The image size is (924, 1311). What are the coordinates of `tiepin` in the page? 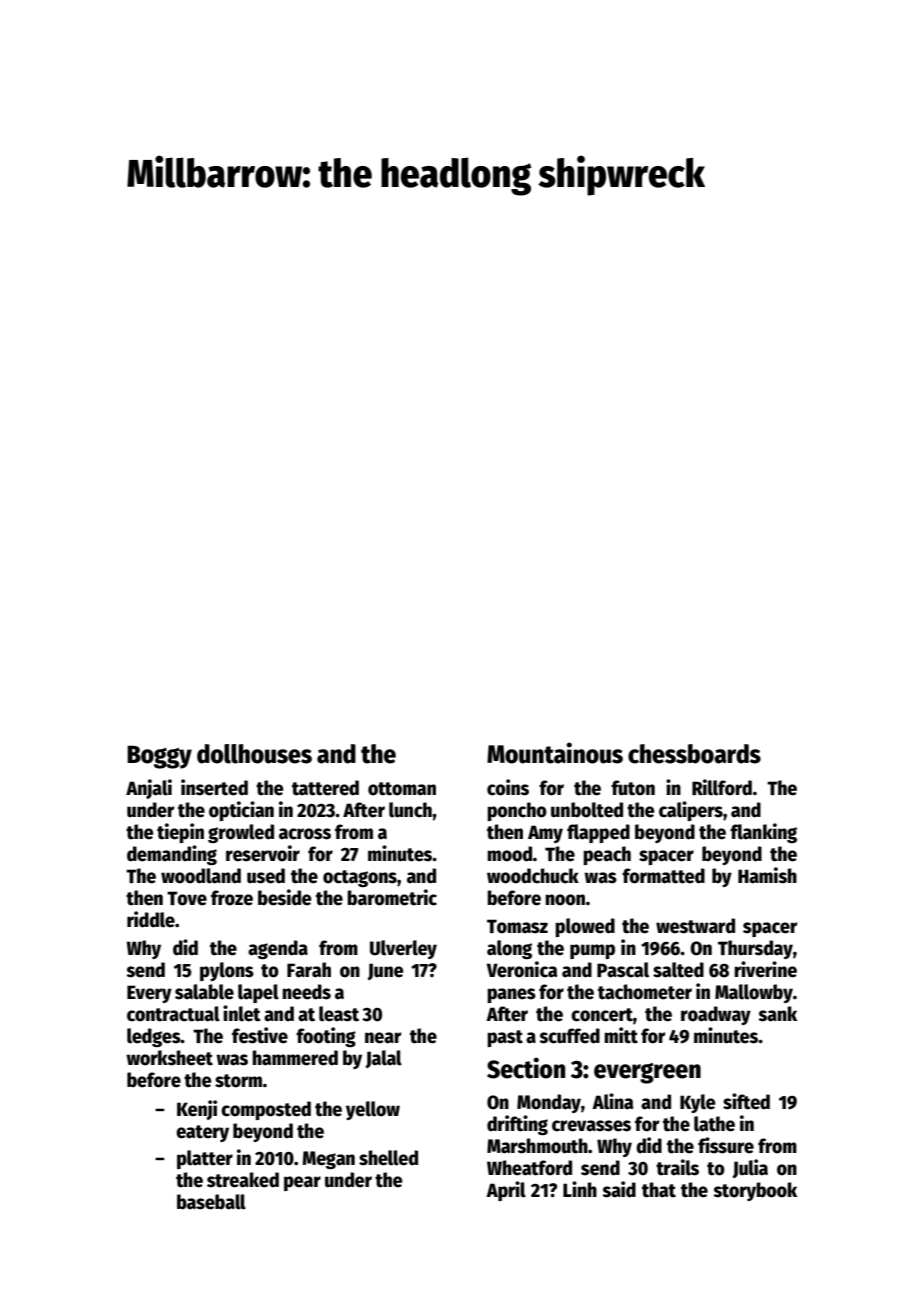 It's located at (180, 833).
